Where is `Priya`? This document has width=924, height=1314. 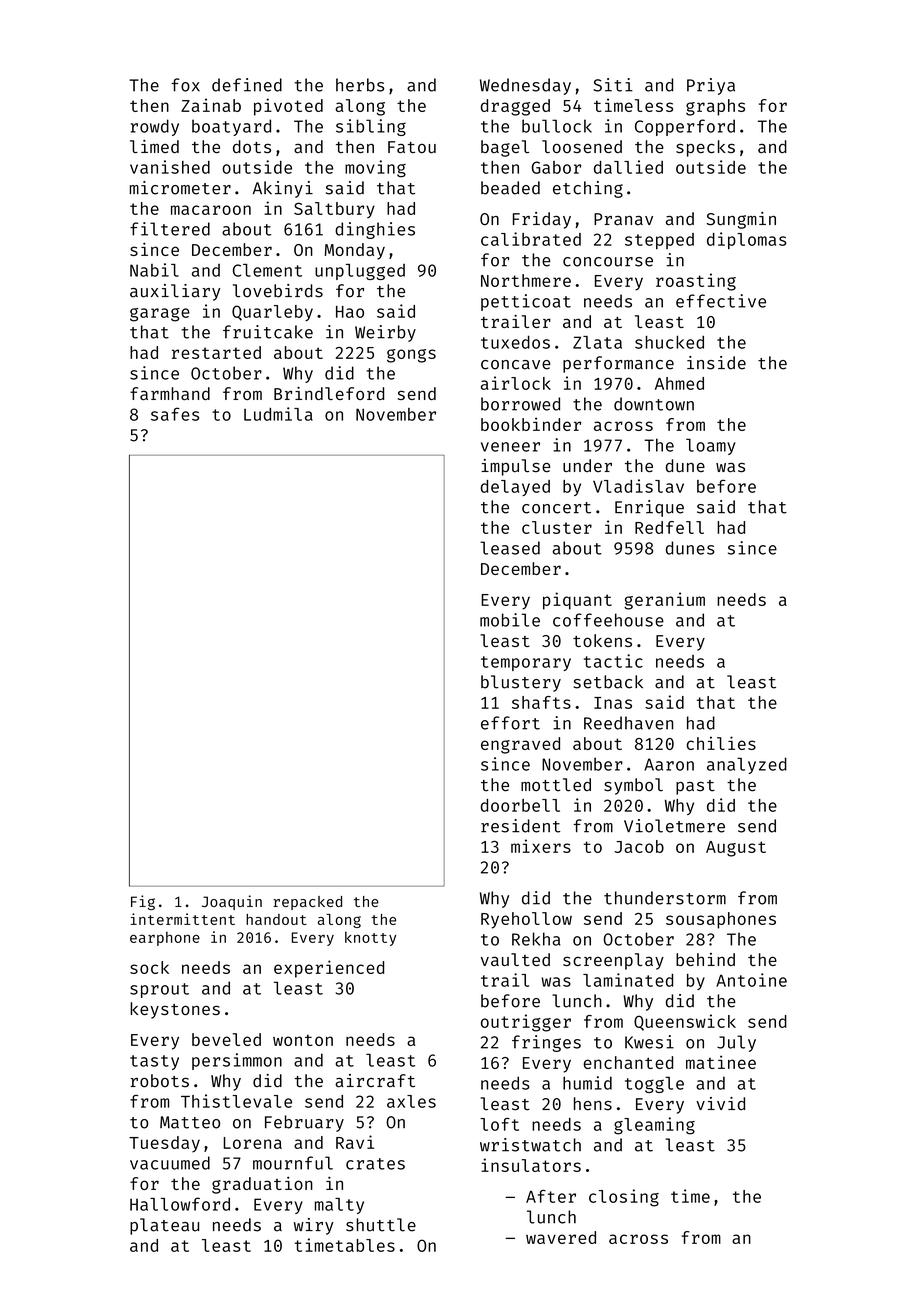 Priya is located at coordinates (711, 86).
